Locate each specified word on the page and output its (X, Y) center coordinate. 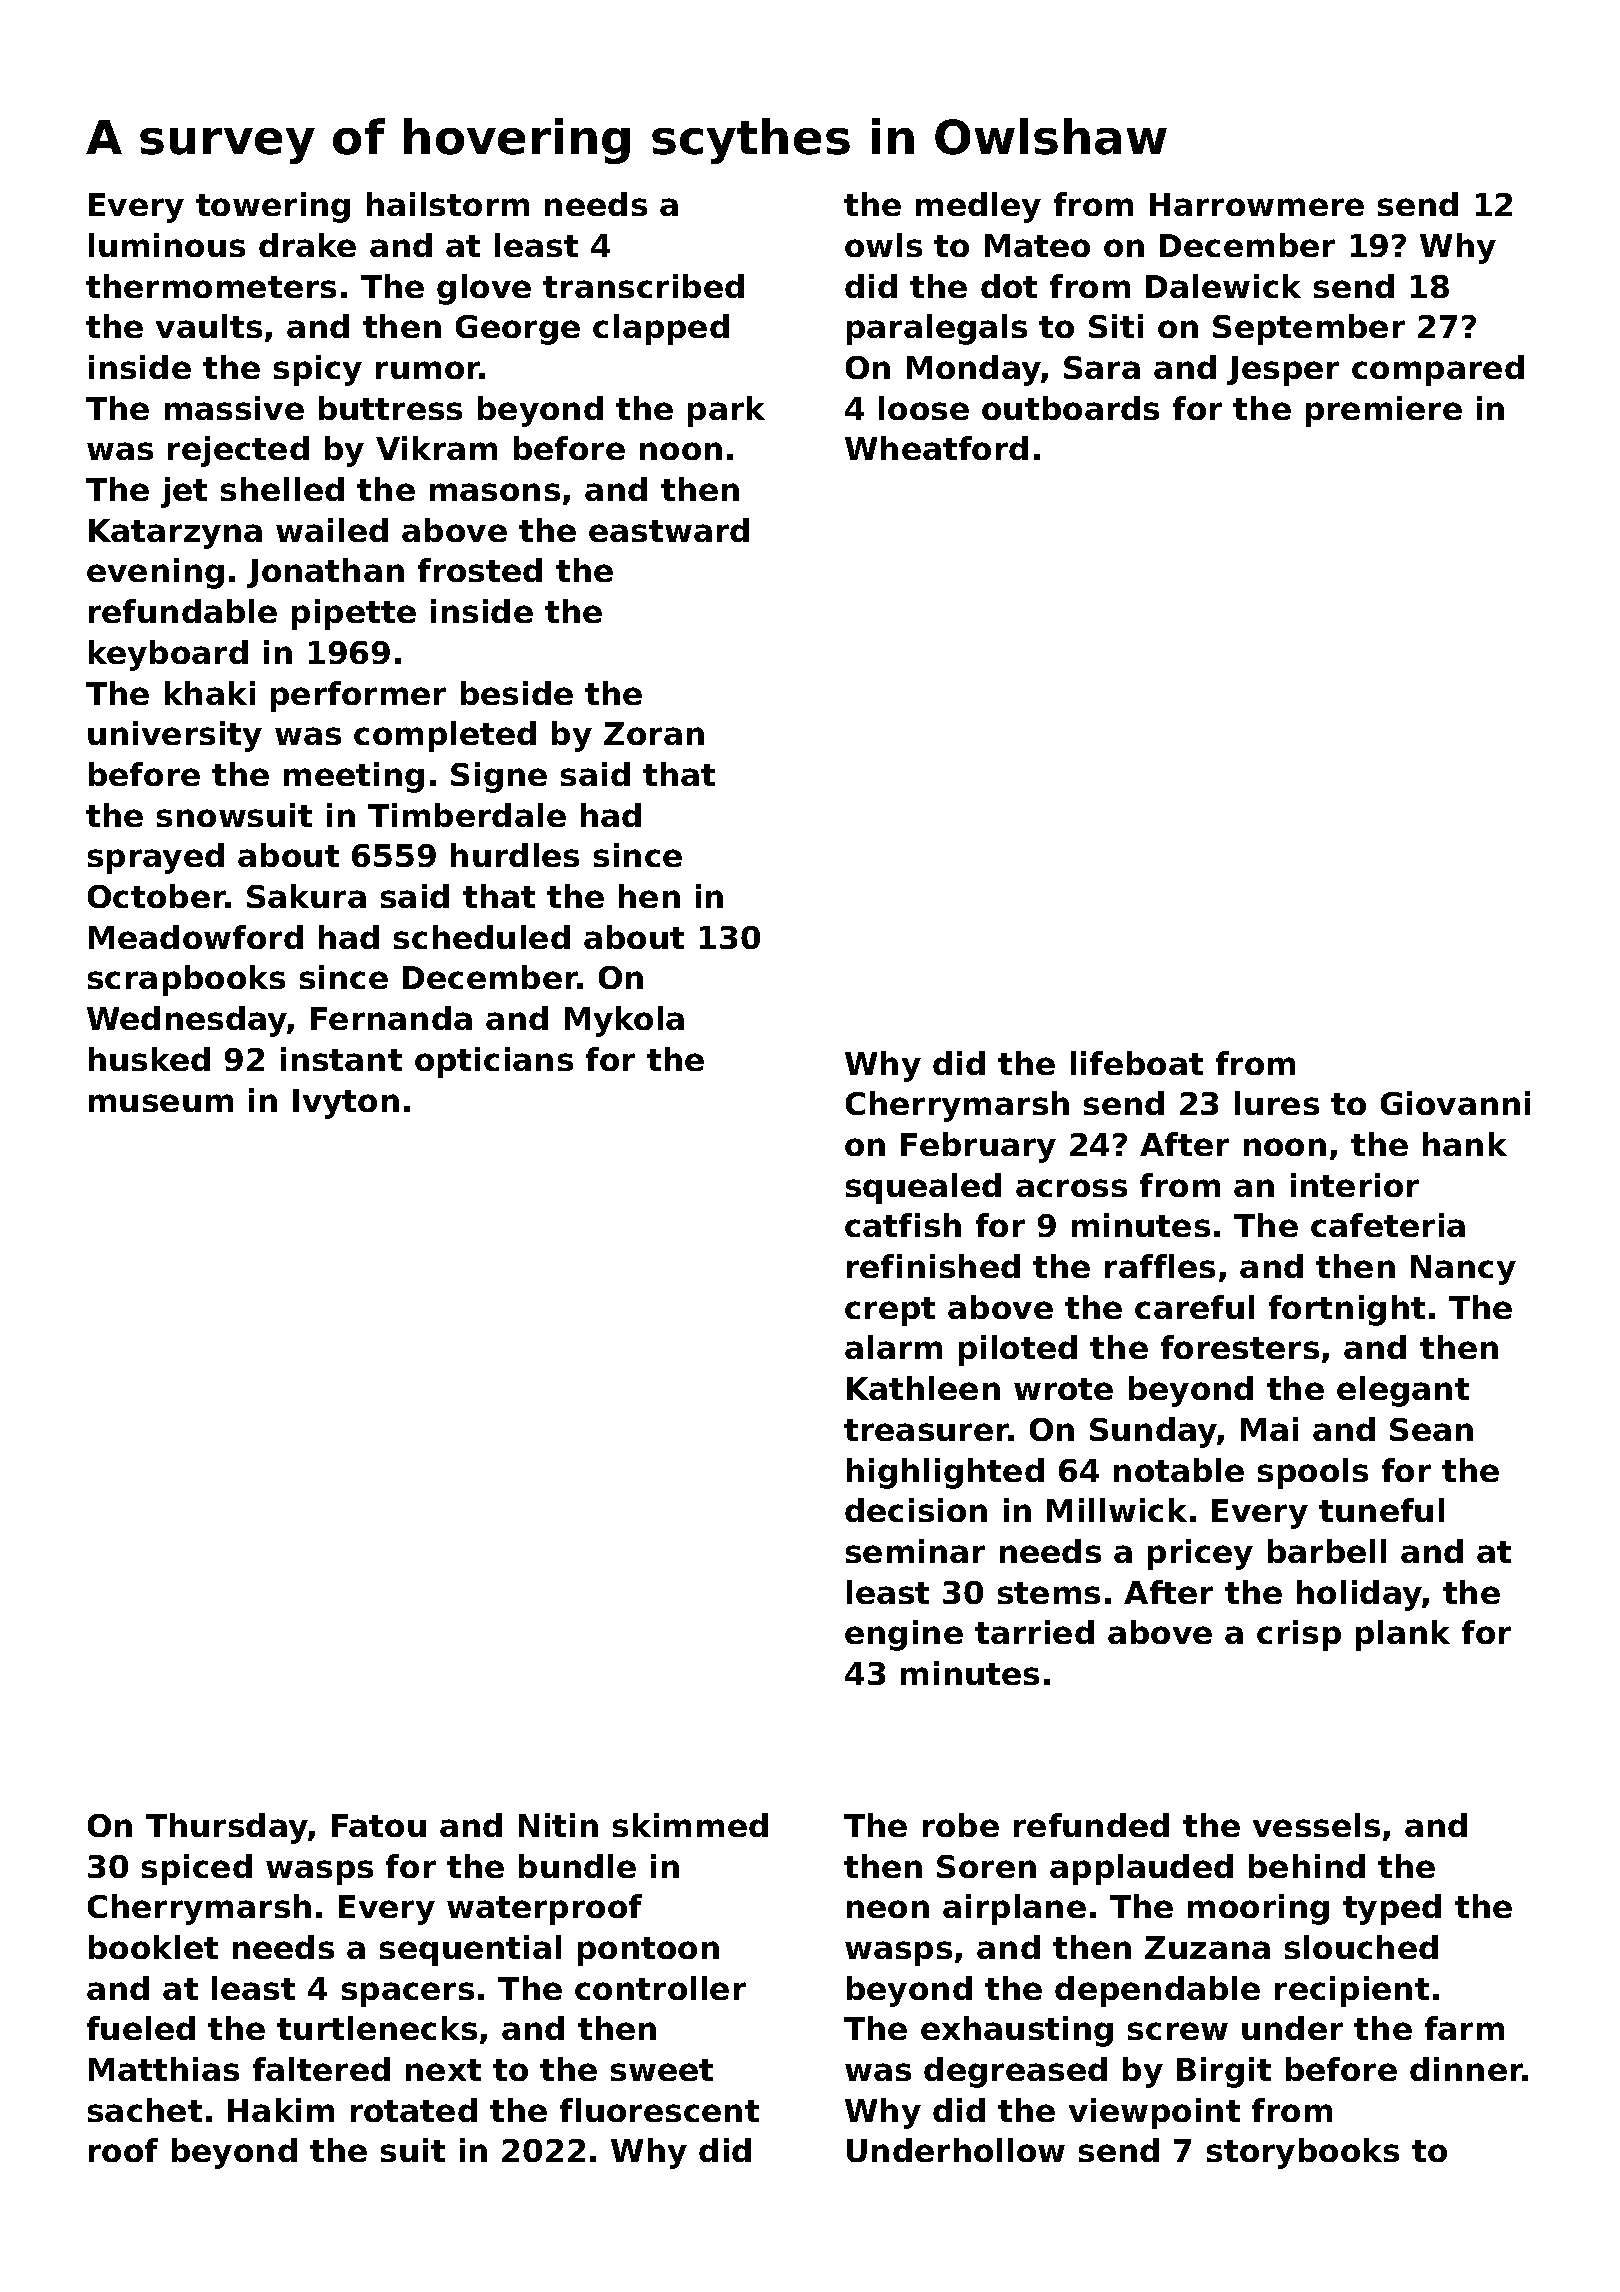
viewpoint (1154, 2113)
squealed (923, 1188)
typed (1392, 1909)
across (1071, 1188)
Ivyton (346, 1104)
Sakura (306, 896)
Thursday (227, 1828)
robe (961, 1825)
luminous (167, 245)
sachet (145, 2110)
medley (978, 207)
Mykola (624, 1021)
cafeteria (1388, 1225)
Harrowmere (1257, 204)
